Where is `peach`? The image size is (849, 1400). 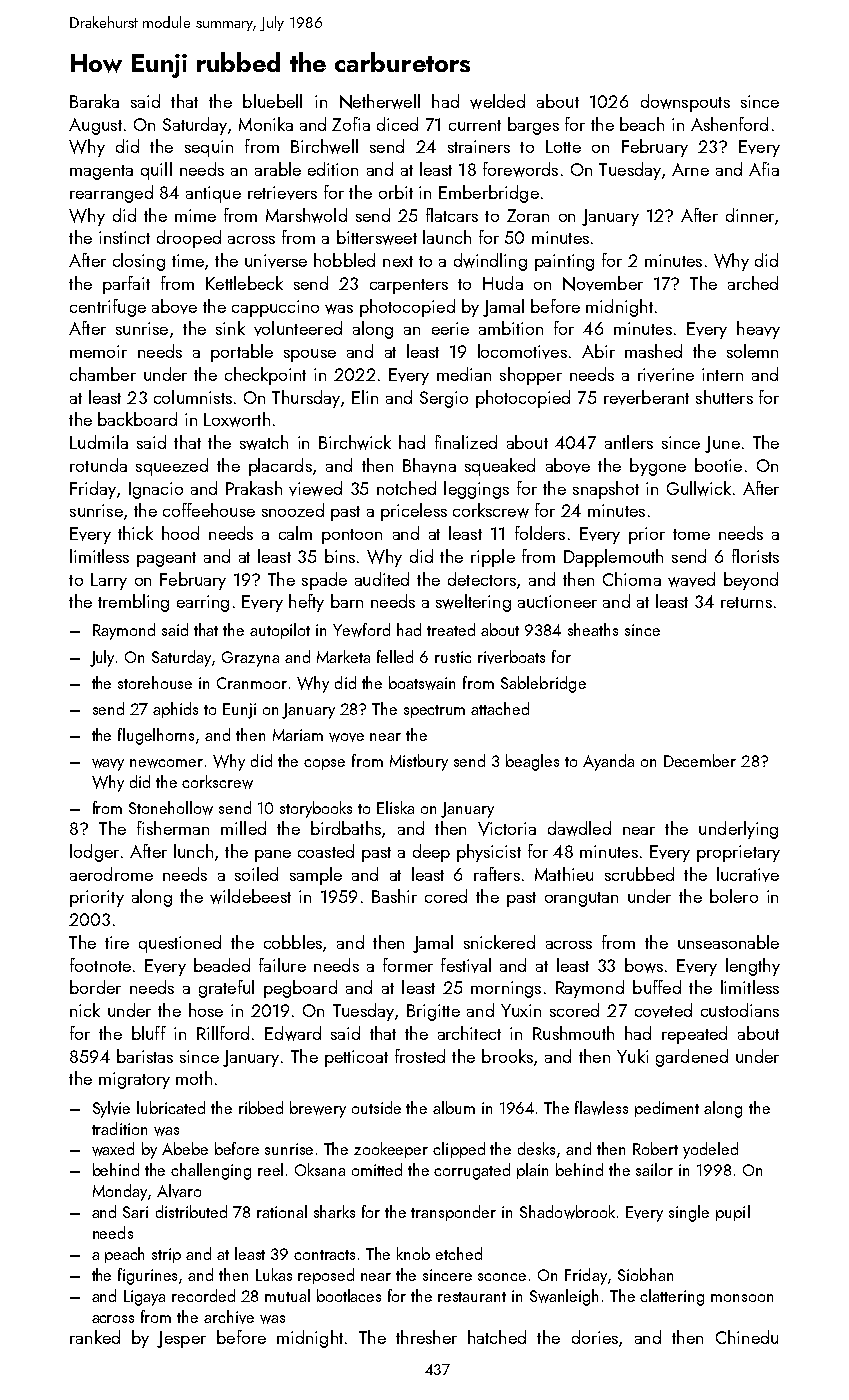 peach is located at coordinates (124, 1255).
